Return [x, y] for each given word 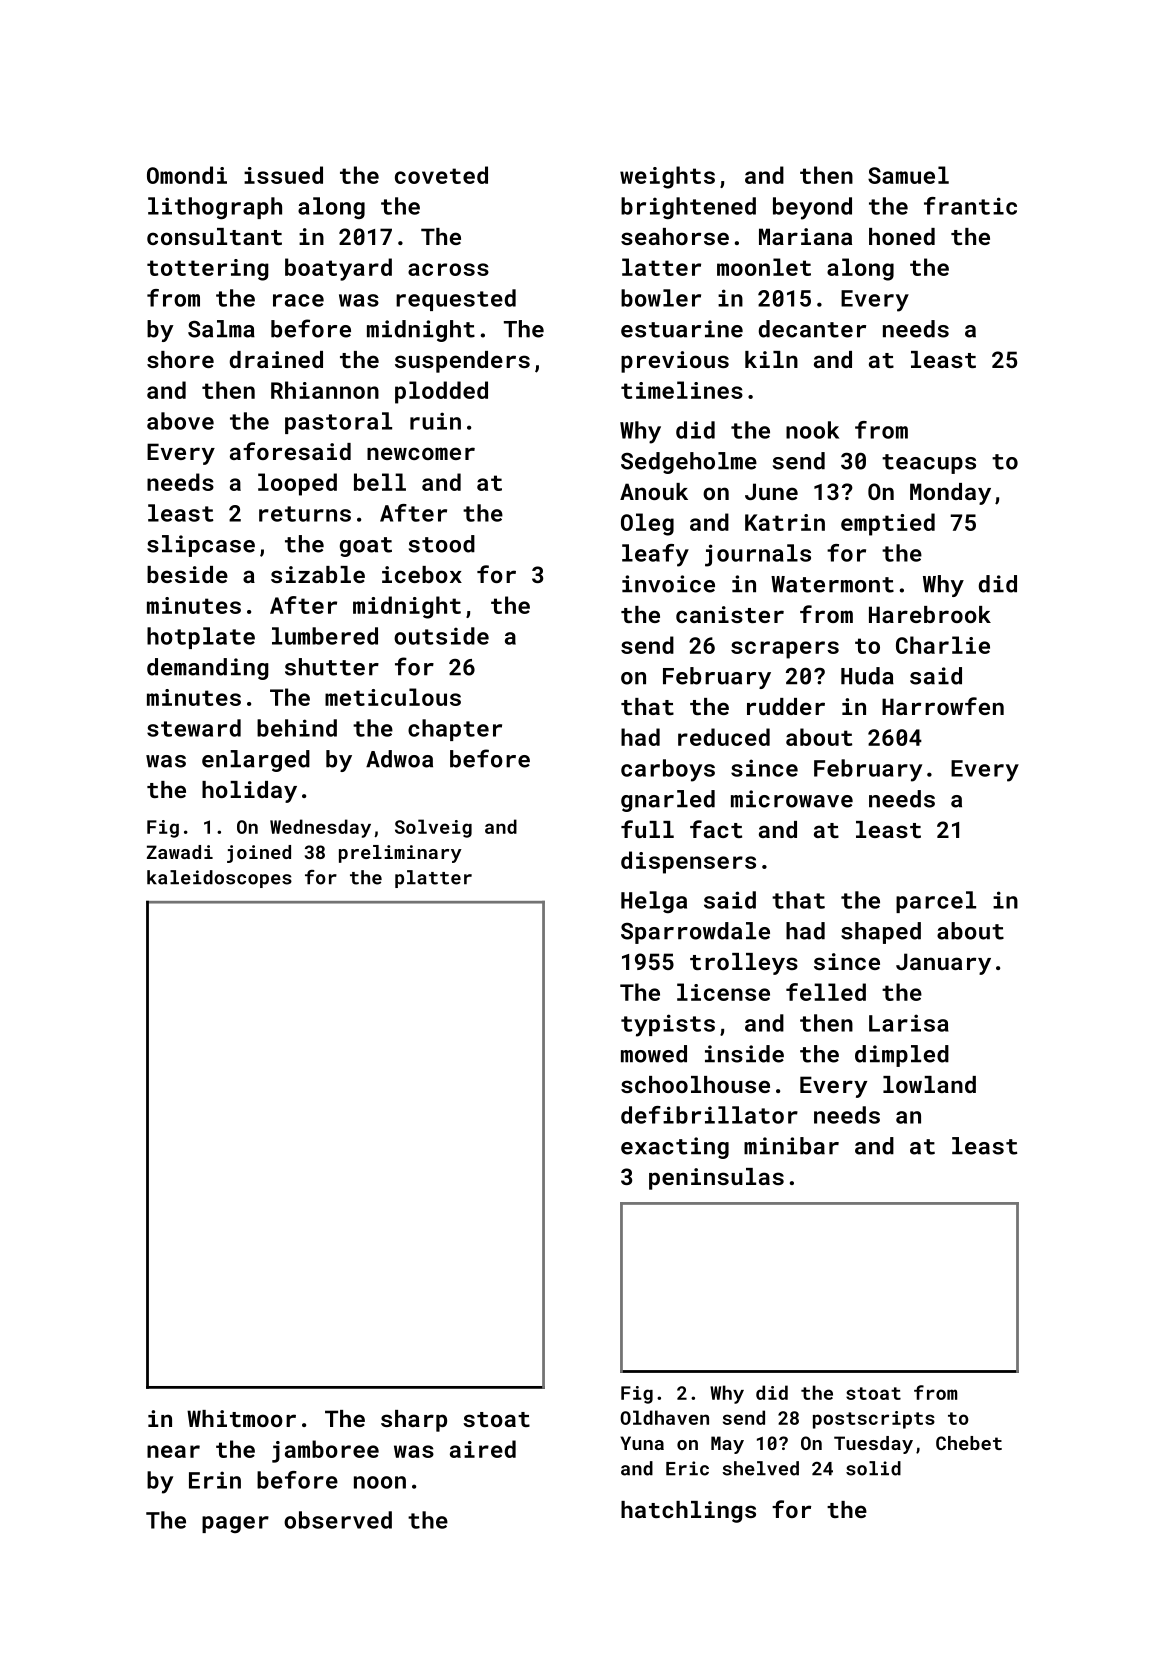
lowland [929, 1084]
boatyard [338, 269]
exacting [675, 1148]
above [180, 421]
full [647, 829]
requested [456, 300]
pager [235, 1524]
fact [716, 829]
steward [194, 728]
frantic [970, 206]
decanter [812, 329]
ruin [435, 421]
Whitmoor [241, 1418]
